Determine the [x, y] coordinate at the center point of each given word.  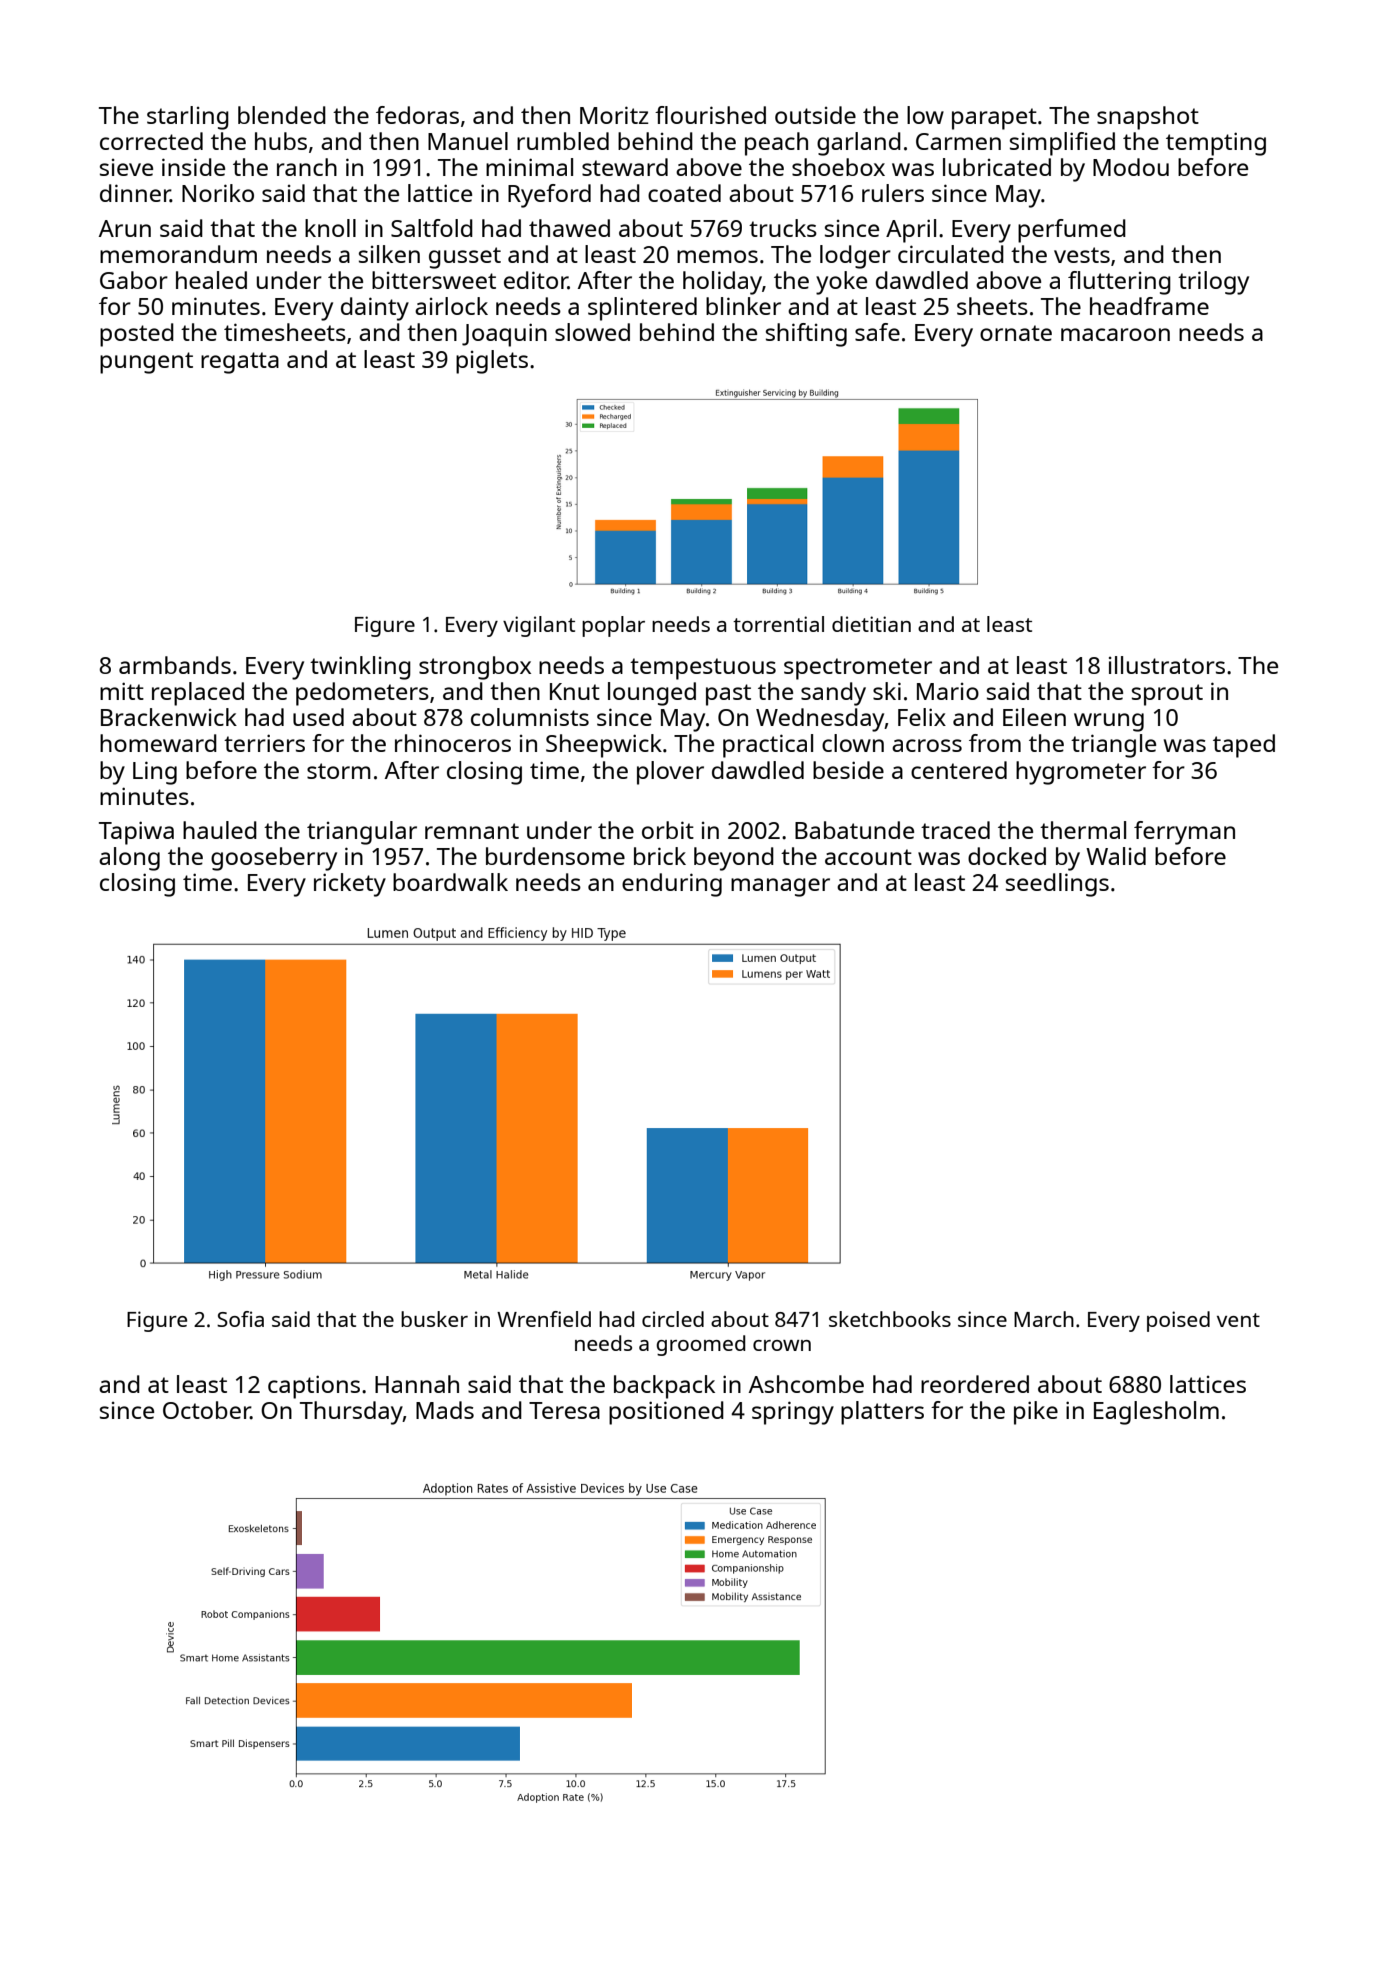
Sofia [240, 1319]
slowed [592, 332]
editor [536, 280]
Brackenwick [169, 717]
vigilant [539, 626]
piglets [492, 362]
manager [780, 887]
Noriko [218, 193]
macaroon [1115, 334]
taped [1244, 746]
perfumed [1072, 231]
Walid [1116, 856]
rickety [350, 885]
